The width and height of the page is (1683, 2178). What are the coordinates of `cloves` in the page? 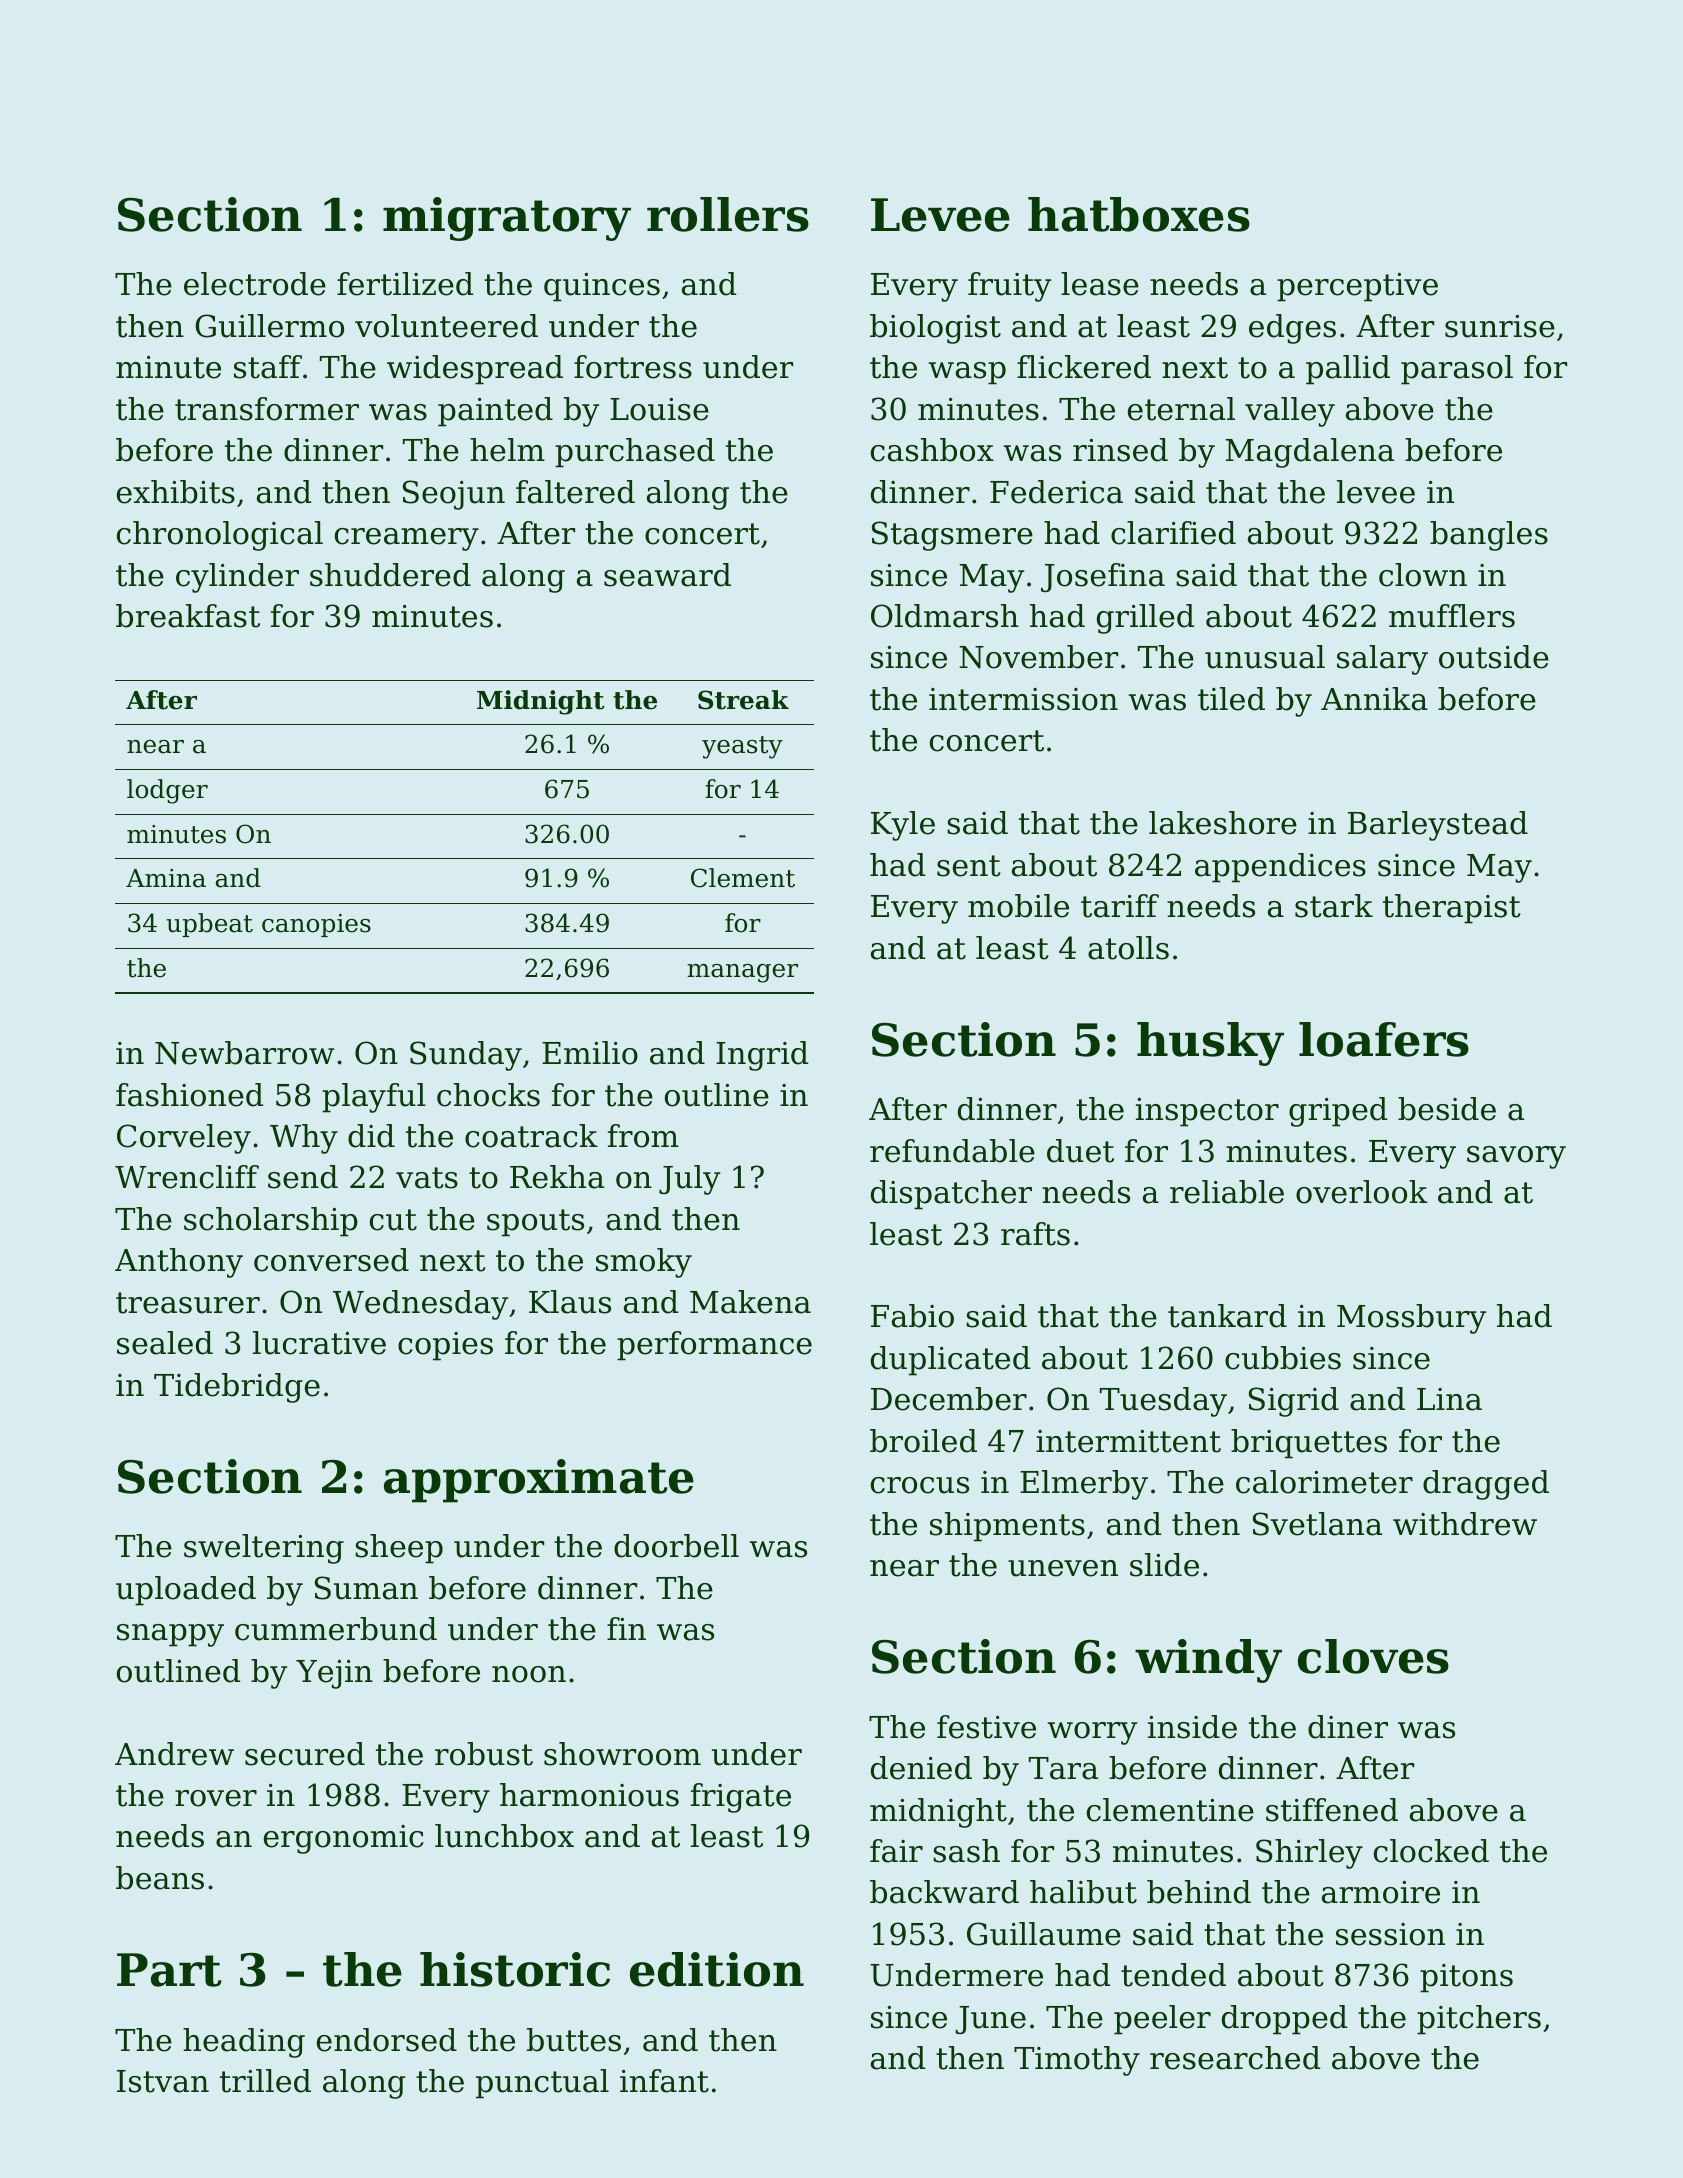 It's located at (1373, 1656).
